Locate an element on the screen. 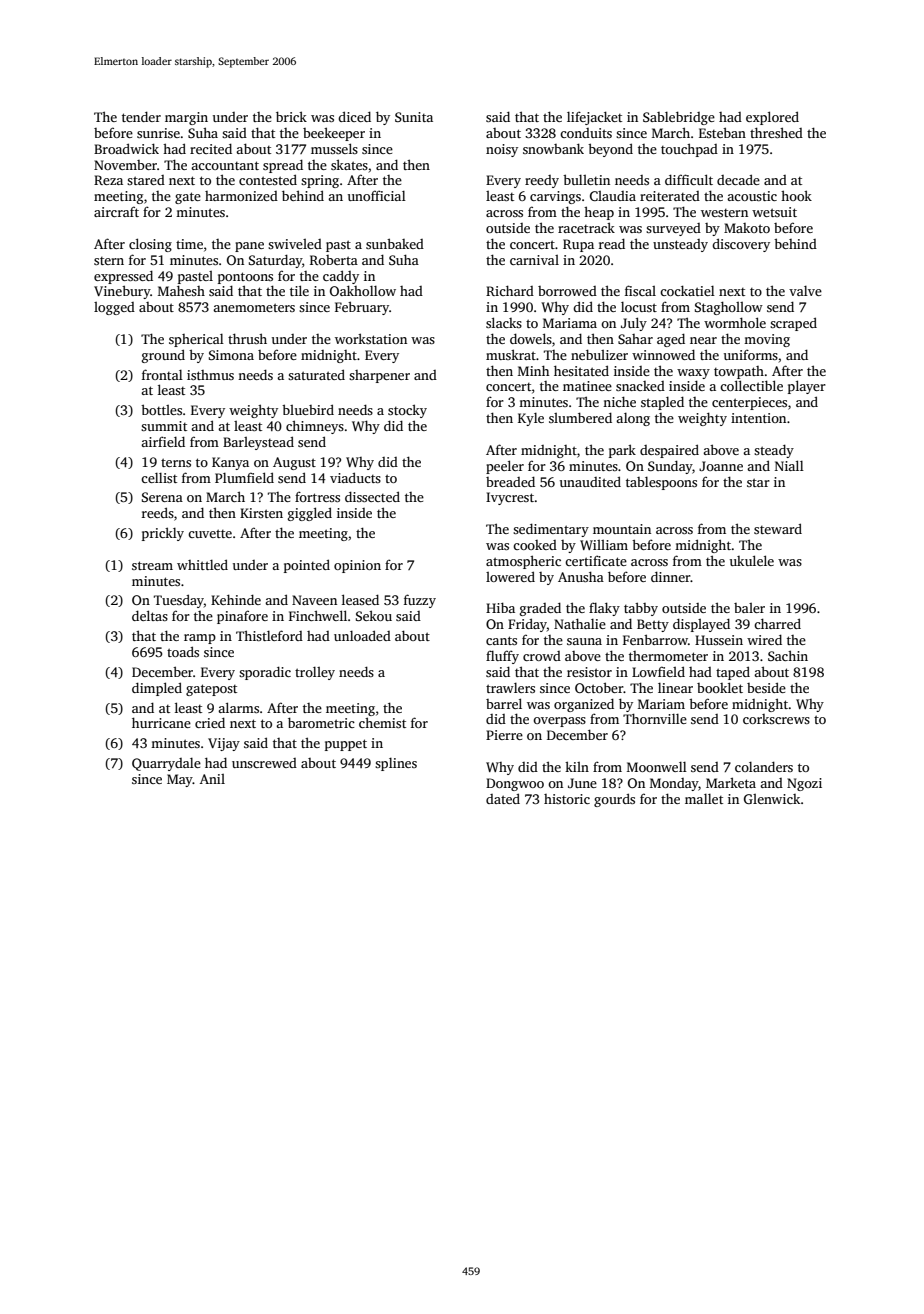  cuvette is located at coordinates (210, 533).
